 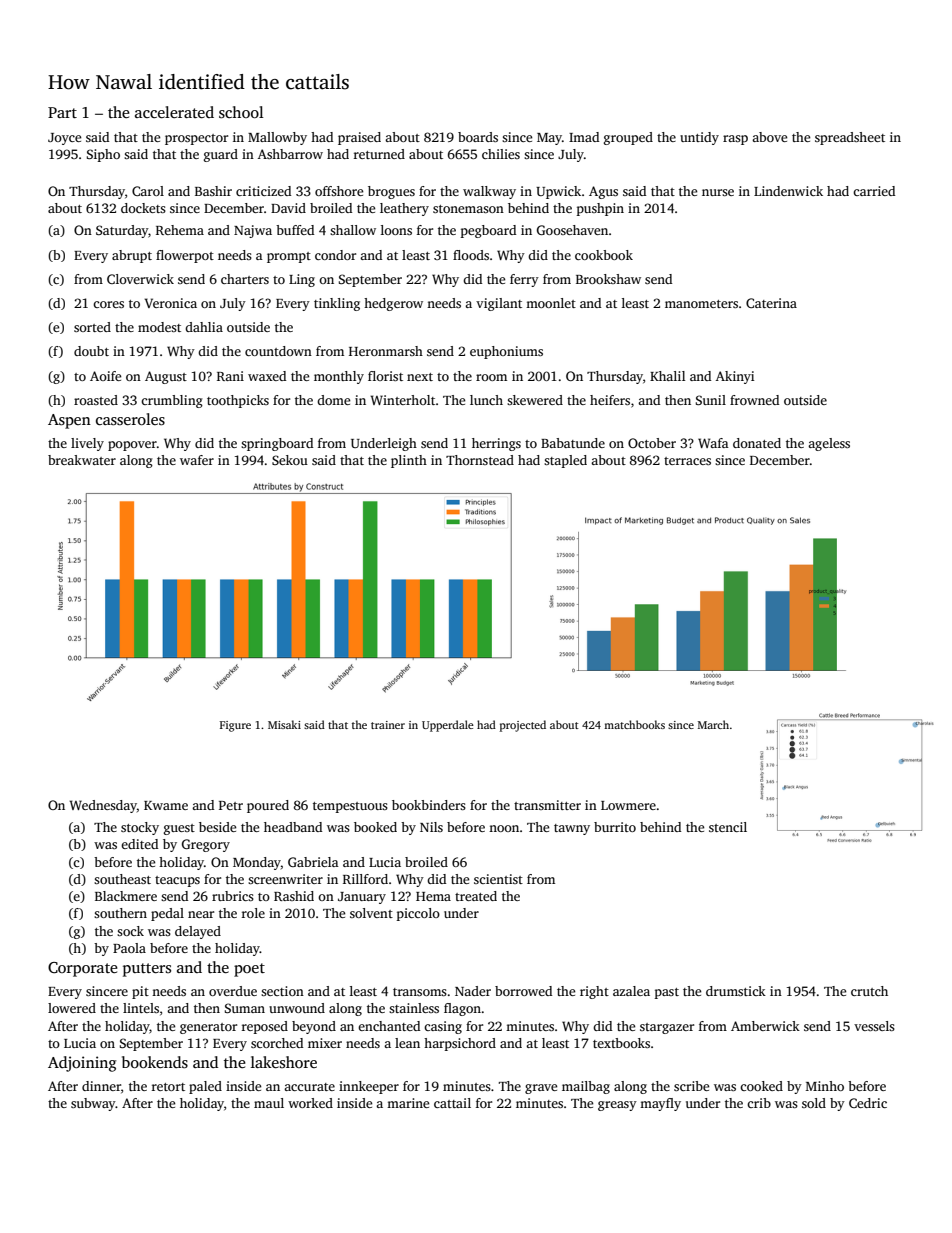 What do you see at coordinates (238, 401) in the page?
I see `toothpicks` at bounding box center [238, 401].
